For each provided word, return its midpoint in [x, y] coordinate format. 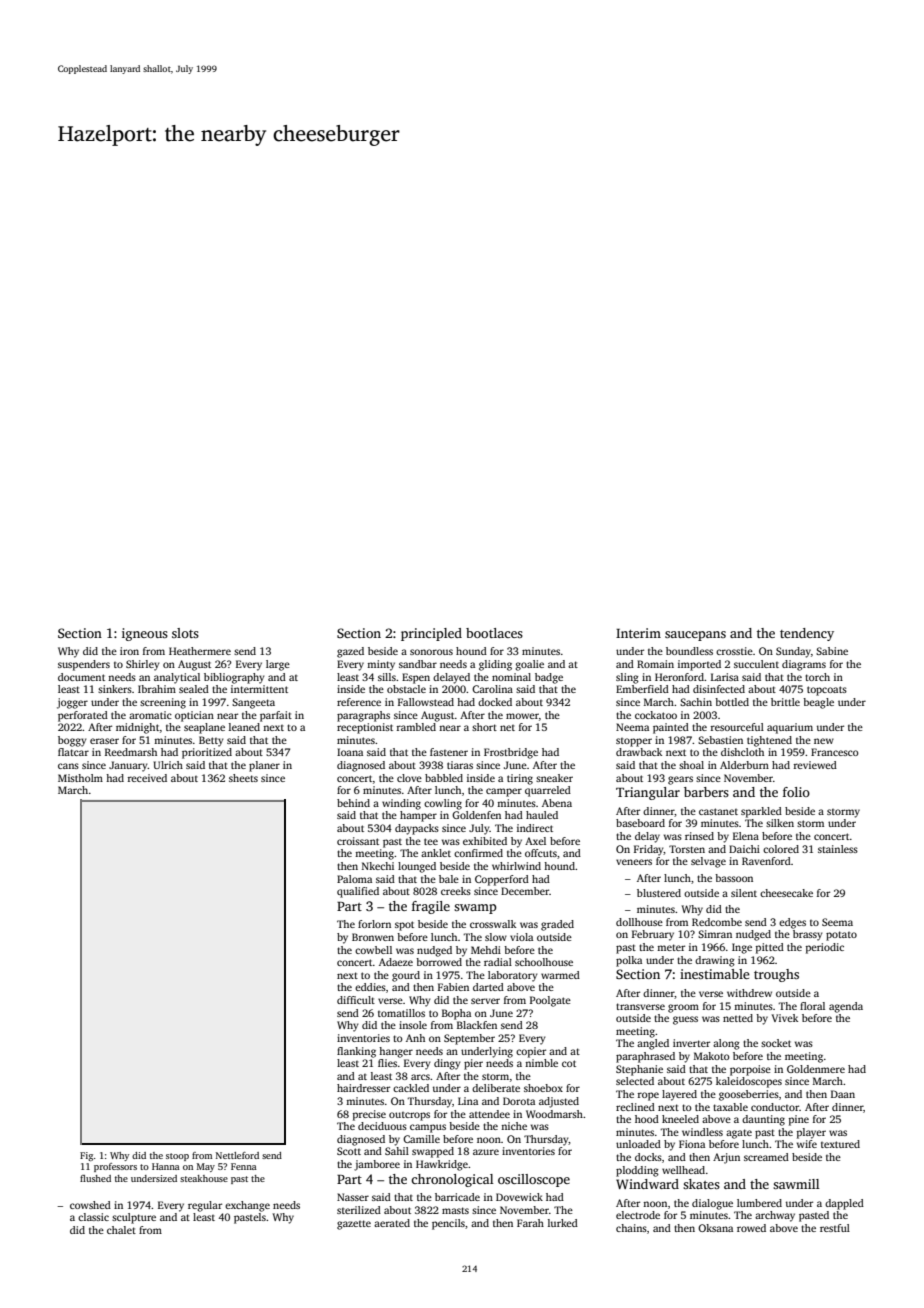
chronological [452, 1180]
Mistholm [80, 778]
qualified [358, 892]
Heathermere [200, 651]
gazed [350, 652]
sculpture [134, 1218]
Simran [715, 934]
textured [840, 1144]
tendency [807, 634]
